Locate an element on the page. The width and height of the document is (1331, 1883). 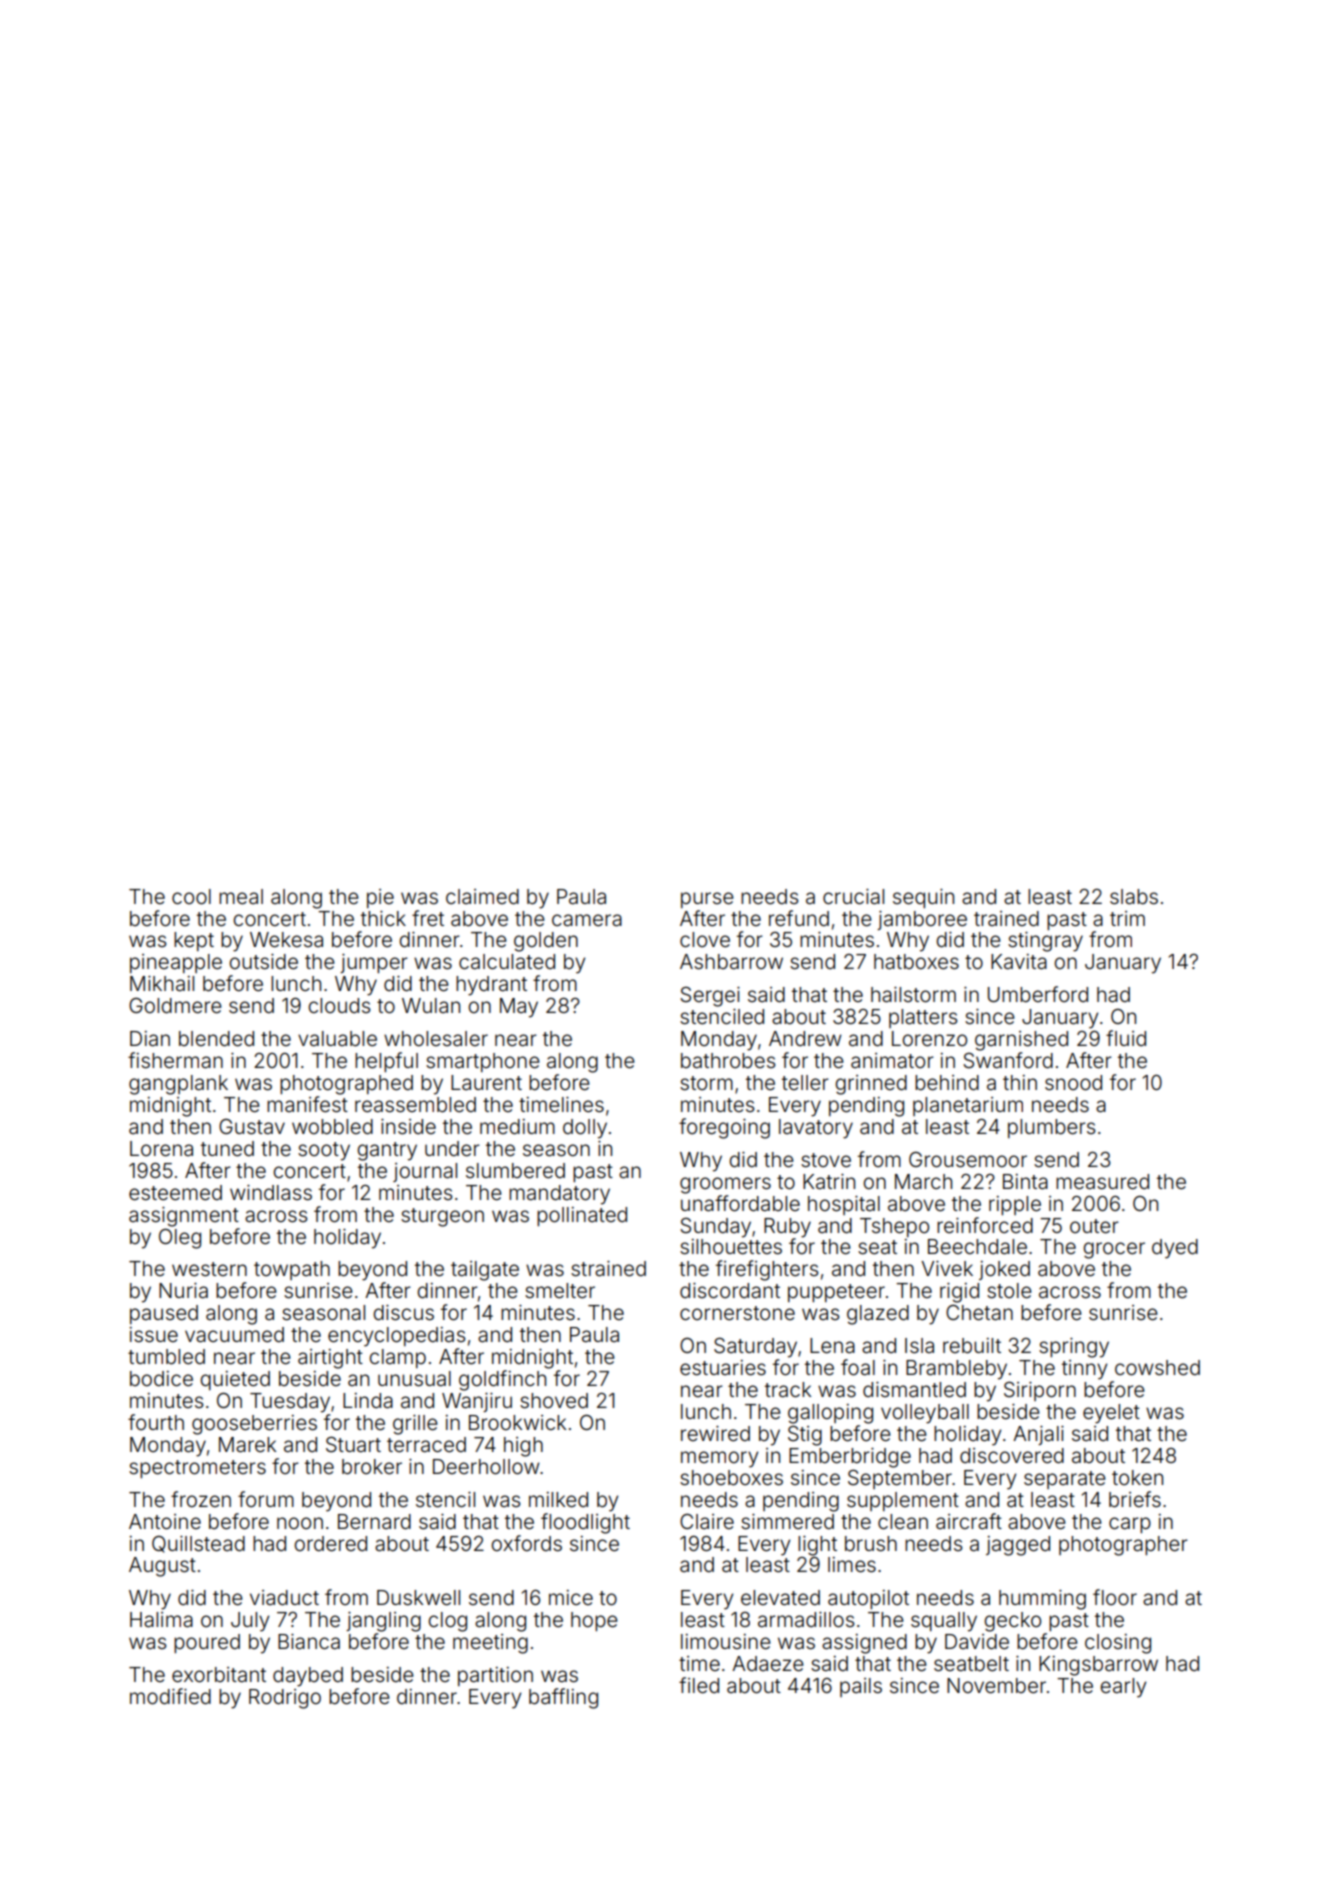
hatboxes is located at coordinates (916, 962).
